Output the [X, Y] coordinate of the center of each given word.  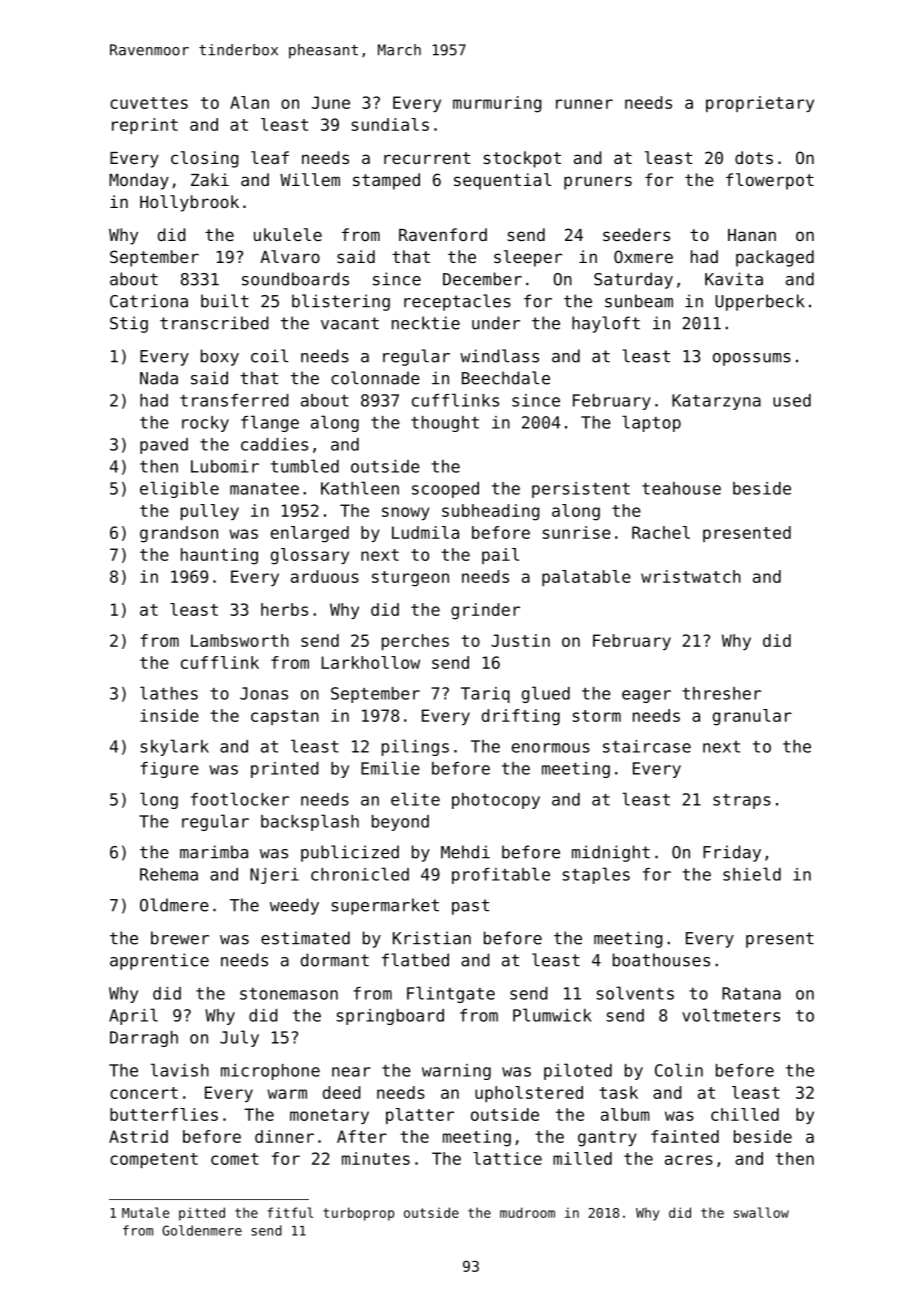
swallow [761, 1212]
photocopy [496, 801]
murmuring [497, 104]
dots [754, 157]
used [792, 400]
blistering [341, 302]
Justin [520, 640]
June [331, 102]
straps [742, 801]
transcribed [214, 323]
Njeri [274, 876]
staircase [647, 746]
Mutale [145, 1212]
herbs [284, 609]
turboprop [358, 1214]
